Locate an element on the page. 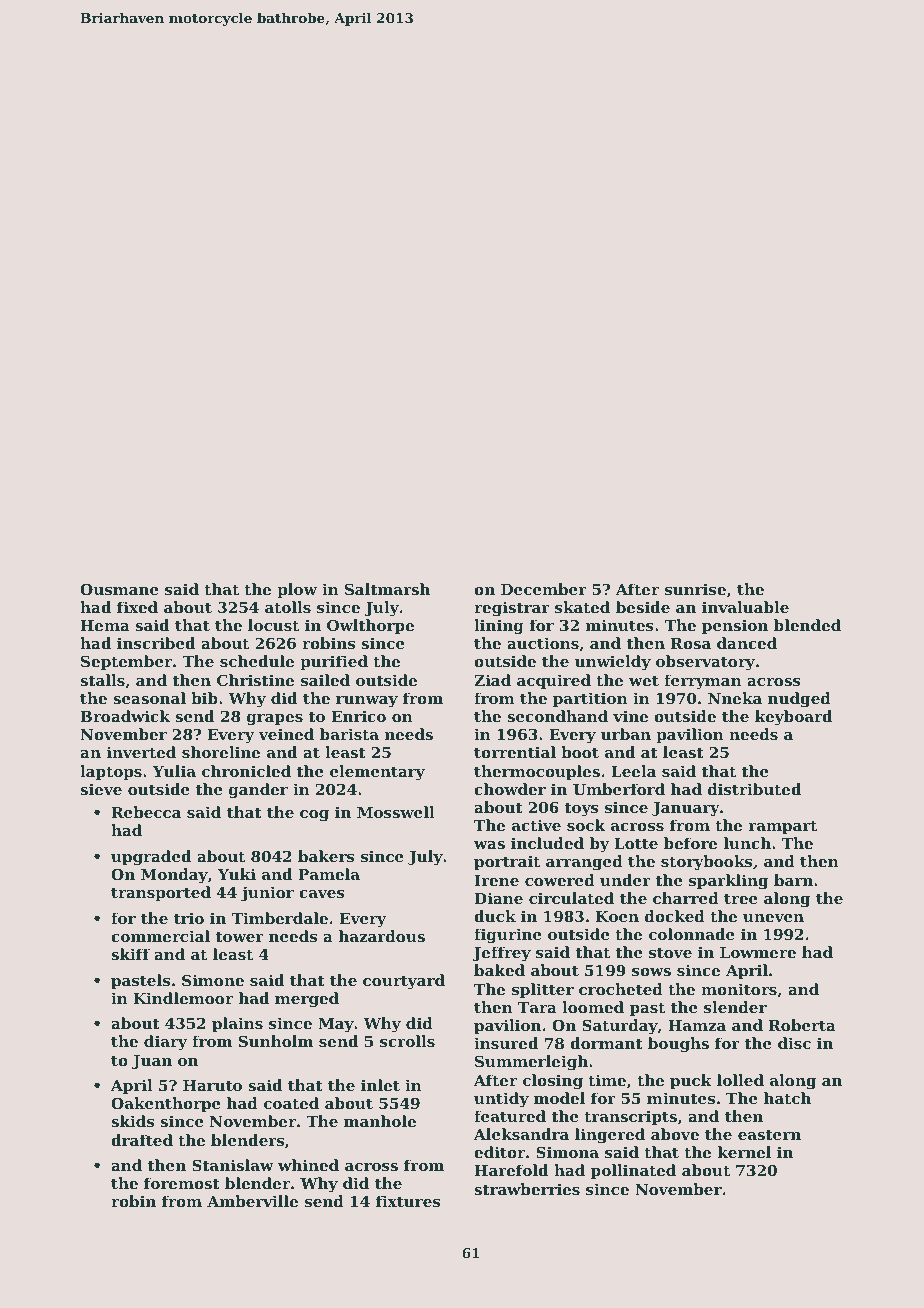  sparkling is located at coordinates (728, 882).
